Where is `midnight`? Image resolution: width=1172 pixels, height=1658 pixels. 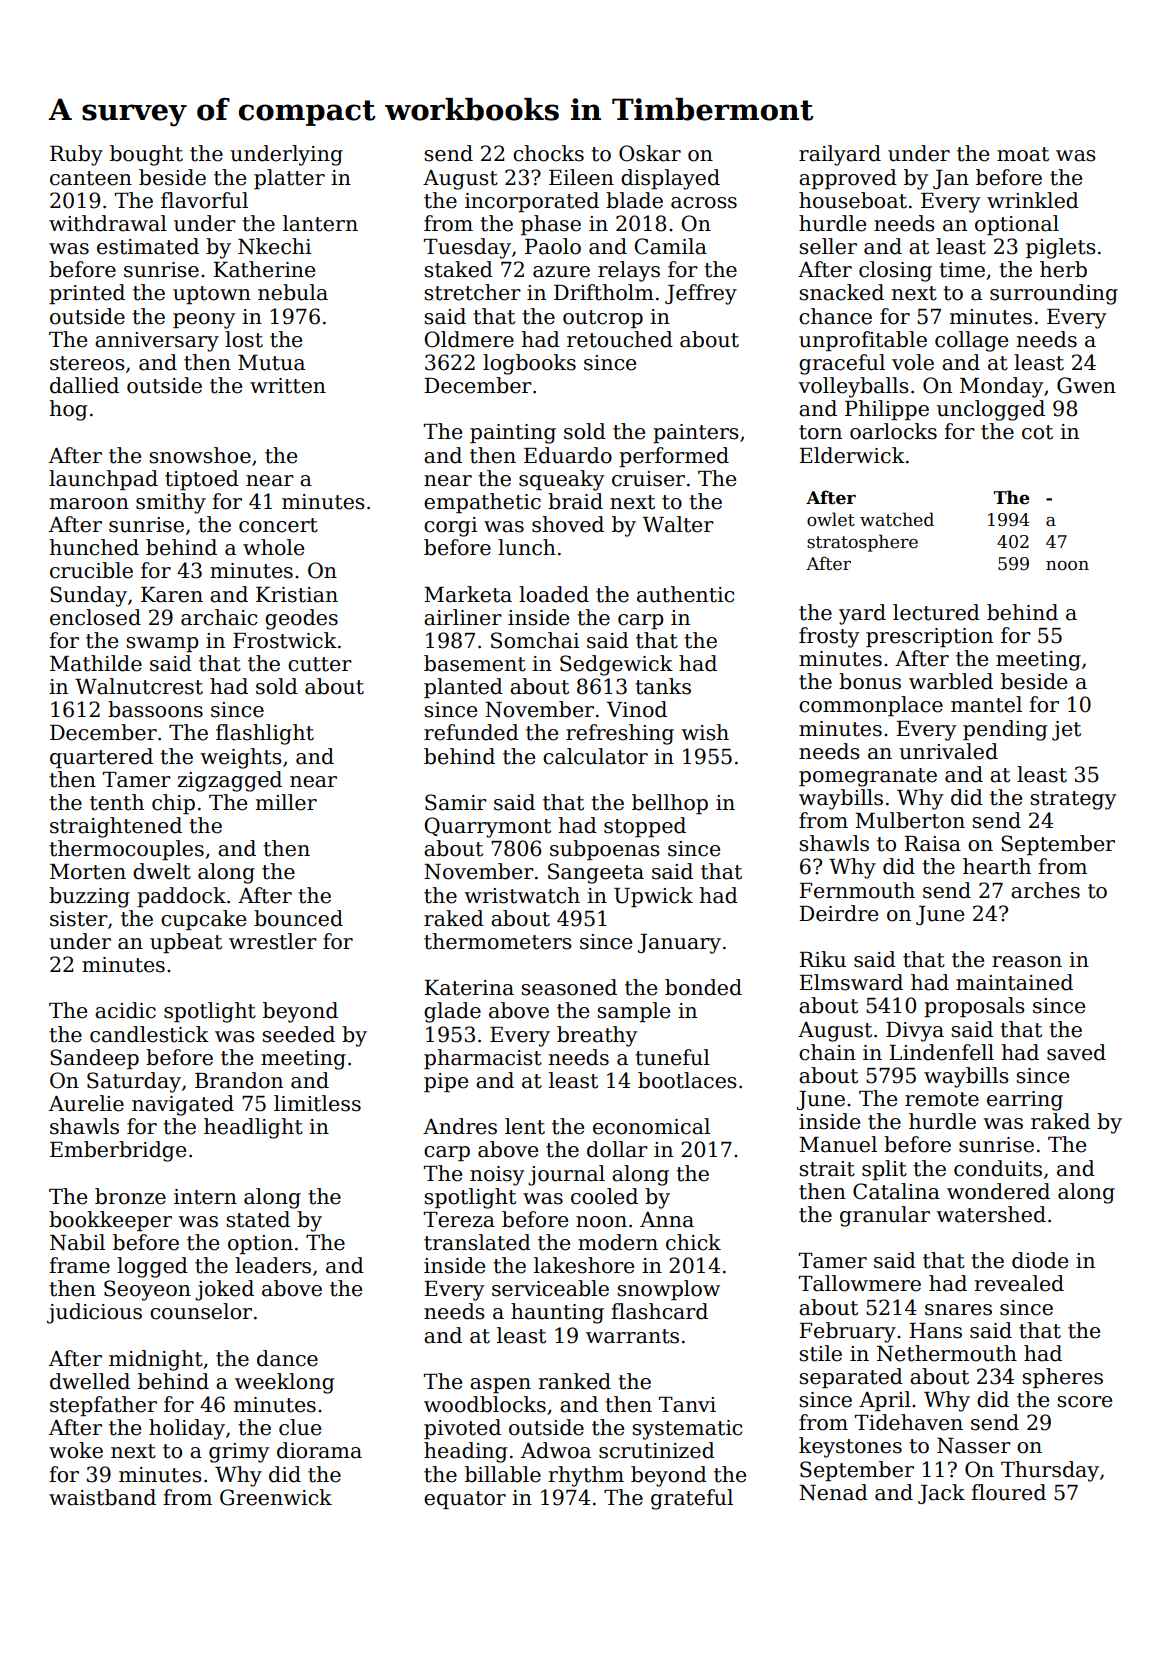 midnight is located at coordinates (156, 1360).
